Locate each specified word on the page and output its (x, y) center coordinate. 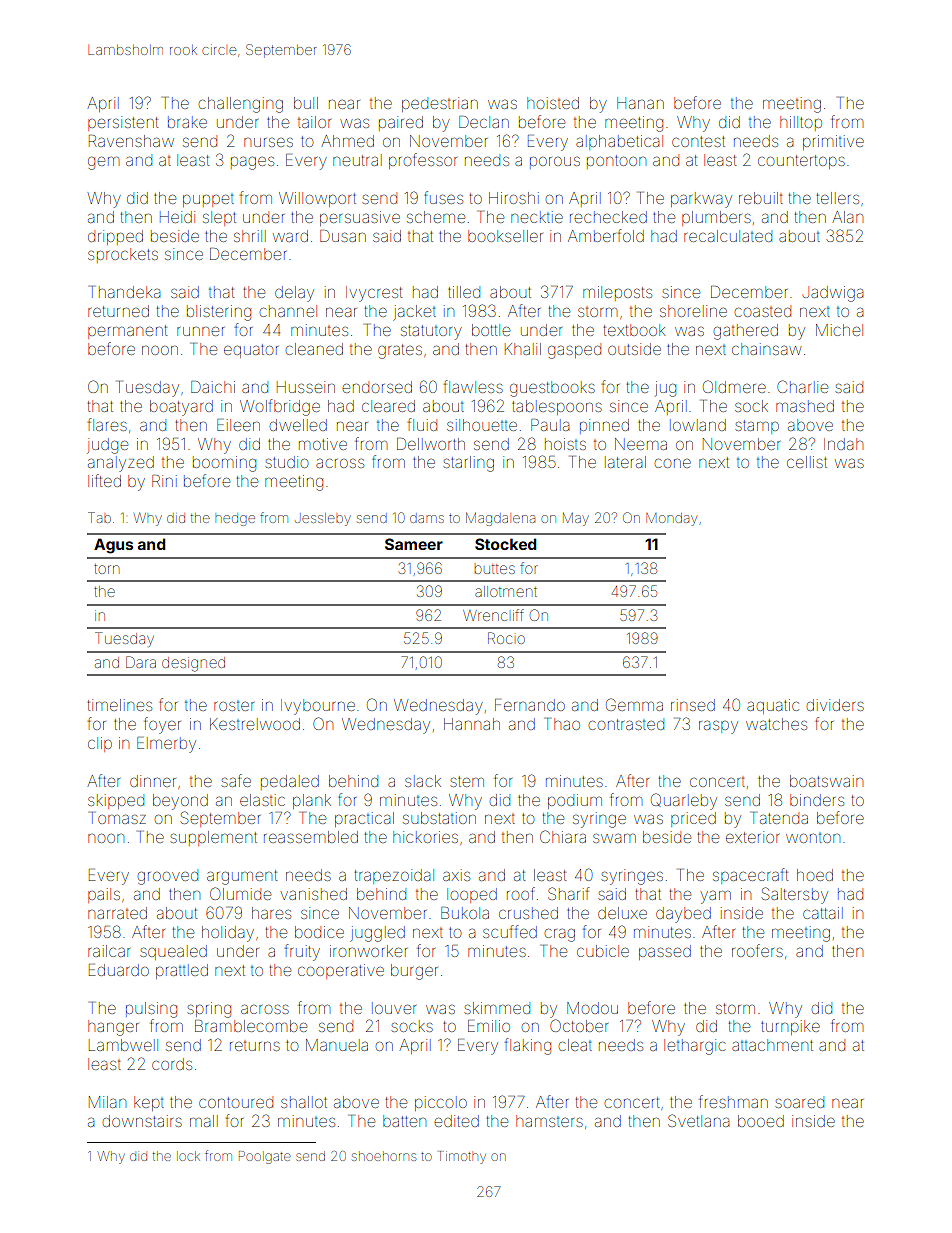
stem (467, 781)
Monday (671, 519)
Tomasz (118, 818)
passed (665, 952)
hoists (565, 444)
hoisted (553, 103)
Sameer (414, 544)
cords (172, 1064)
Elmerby (166, 745)
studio (286, 462)
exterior (752, 837)
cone (673, 463)
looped (472, 895)
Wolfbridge (280, 407)
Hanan (640, 103)
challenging (241, 105)
